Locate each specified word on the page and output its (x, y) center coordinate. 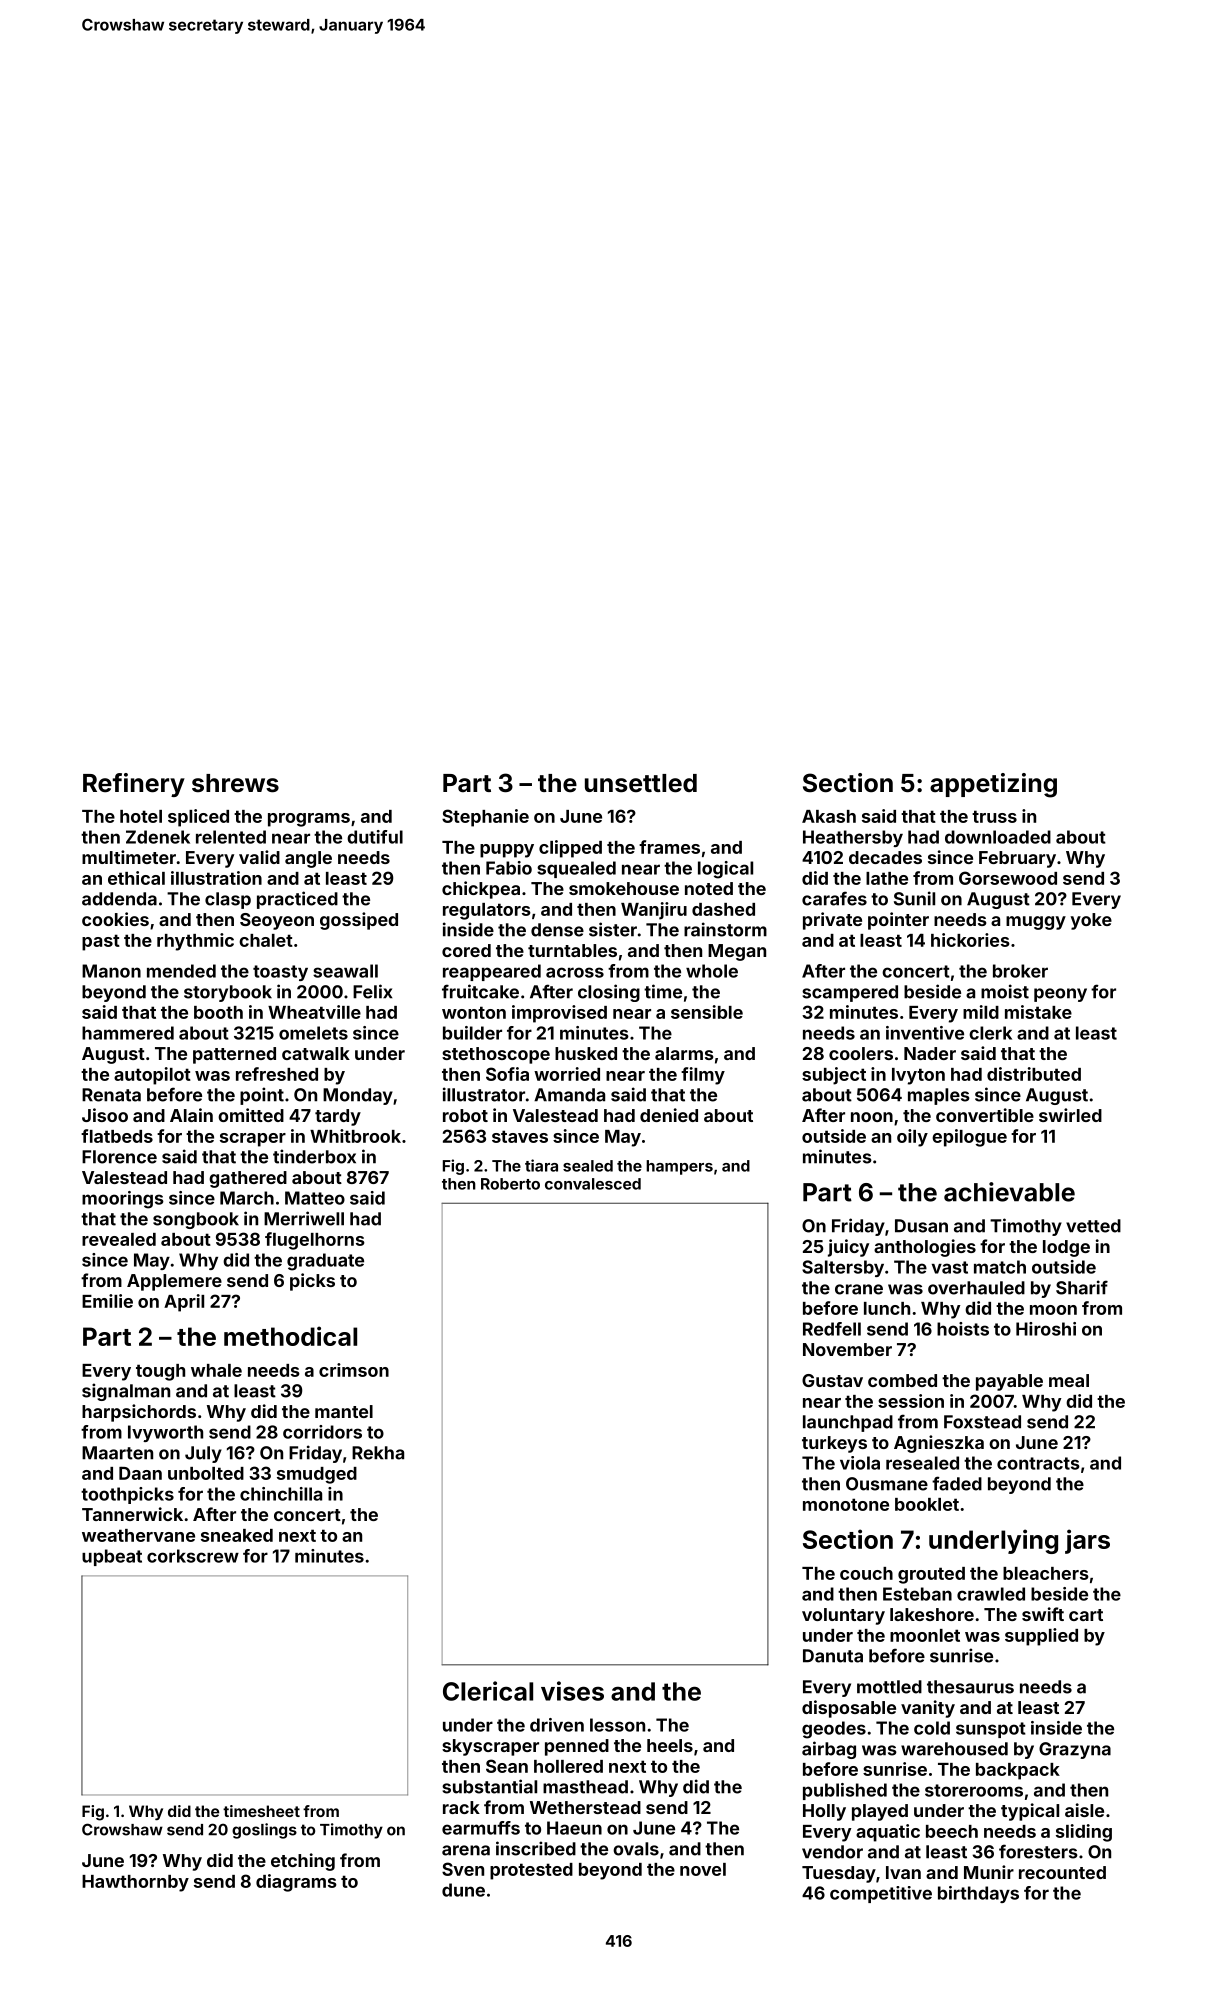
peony (1060, 995)
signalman (126, 1392)
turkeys (834, 1444)
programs (309, 820)
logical (725, 870)
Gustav (832, 1380)
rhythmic (195, 942)
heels (670, 1745)
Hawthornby (135, 1883)
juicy (848, 1248)
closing (609, 993)
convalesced (593, 1184)
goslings (264, 1831)
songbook (196, 1220)
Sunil (914, 898)
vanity (928, 1709)
